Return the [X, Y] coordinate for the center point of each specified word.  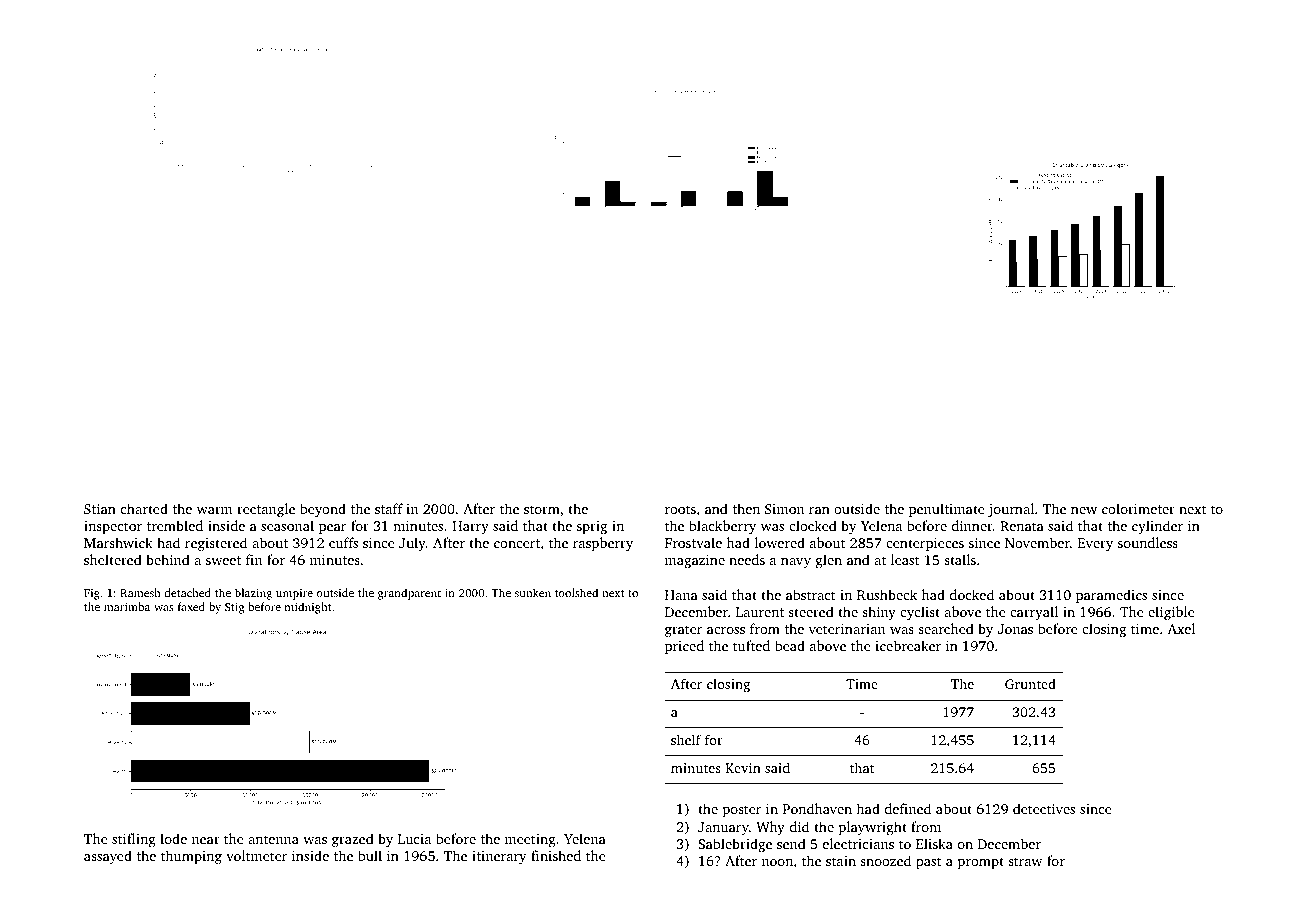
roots [680, 509]
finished [556, 855]
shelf [686, 739]
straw [1025, 861]
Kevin [743, 768]
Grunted [1030, 683]
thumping [191, 857]
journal [1011, 510]
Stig [234, 608]
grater [683, 631]
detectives [1044, 808]
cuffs [343, 542]
